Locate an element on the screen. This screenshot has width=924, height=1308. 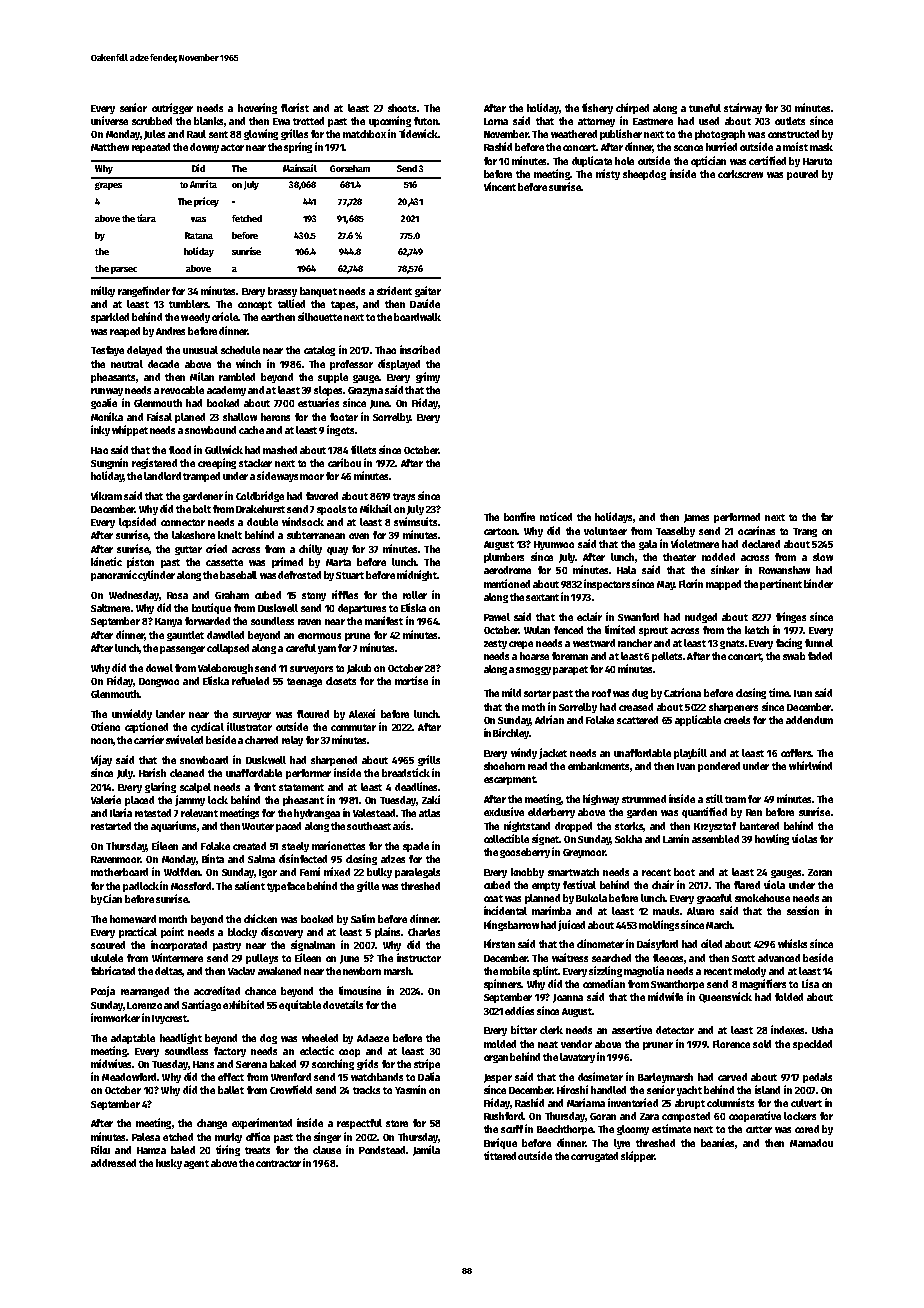
outrigger is located at coordinates (172, 108).
